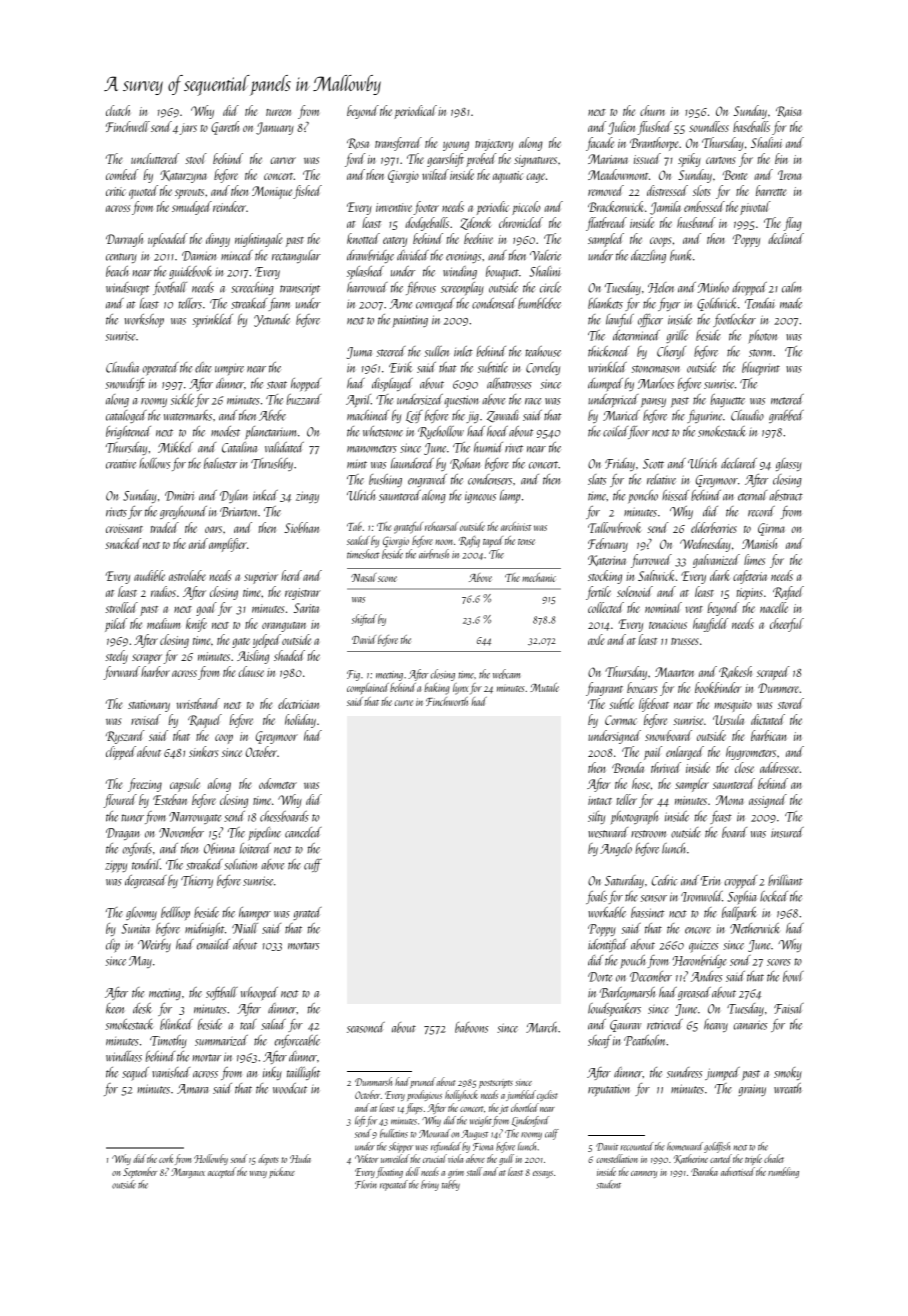  What do you see at coordinates (447, 701) in the screenshot?
I see `Finchworth` at bounding box center [447, 701].
